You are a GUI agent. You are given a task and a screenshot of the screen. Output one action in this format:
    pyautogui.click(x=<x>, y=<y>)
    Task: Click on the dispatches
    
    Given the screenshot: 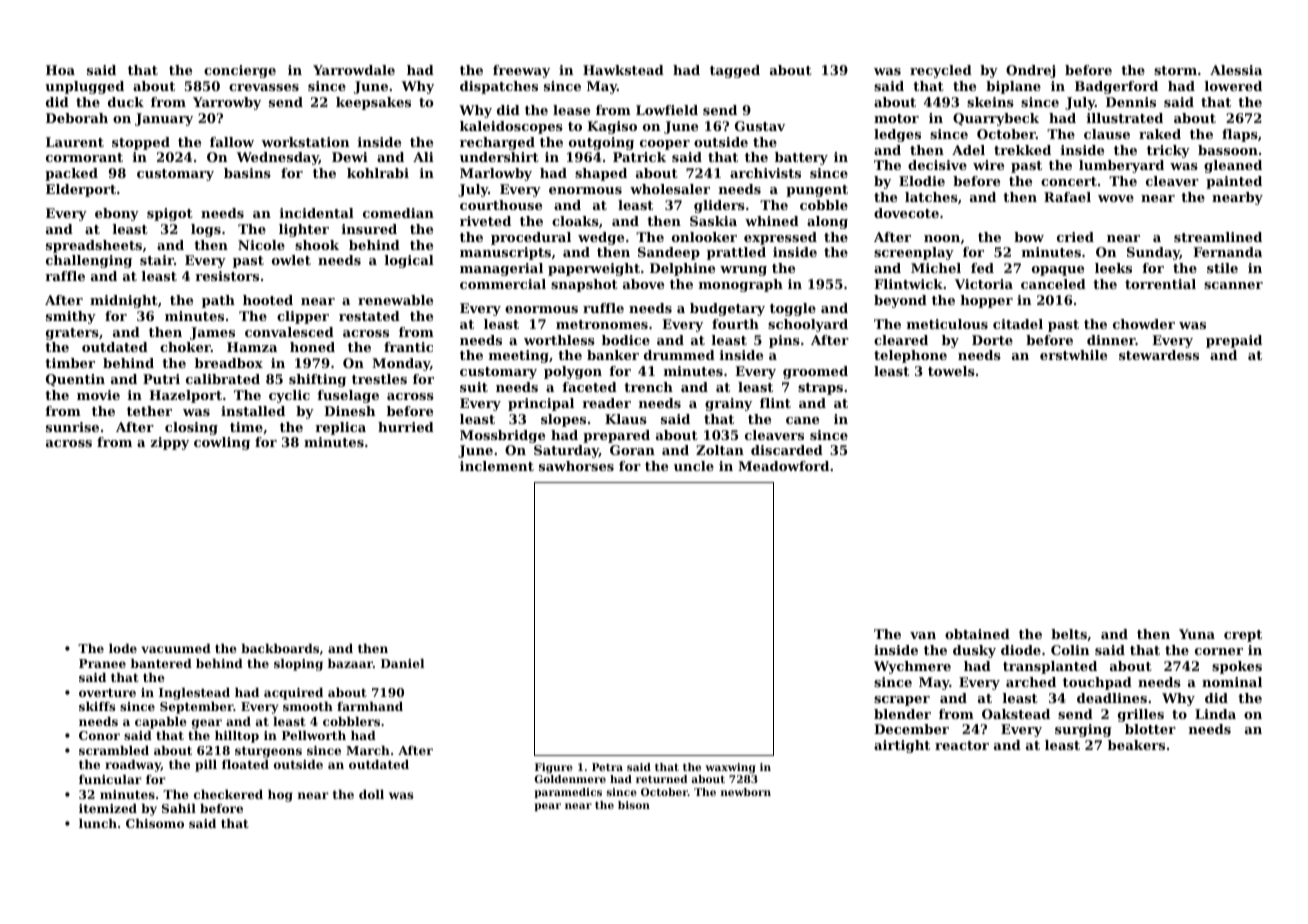 What is the action you would take?
    pyautogui.click(x=499, y=87)
